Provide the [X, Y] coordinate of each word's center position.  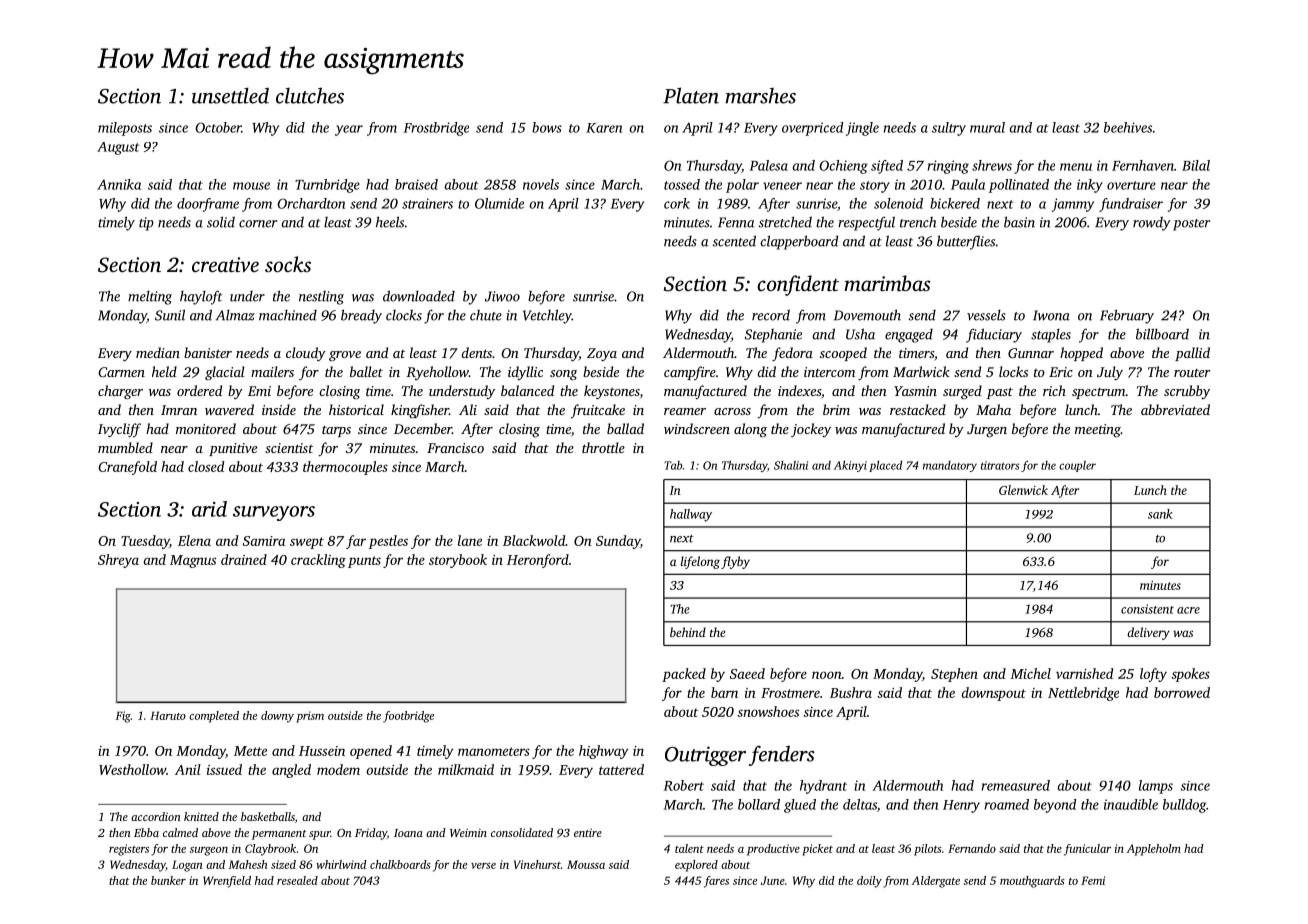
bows [547, 127]
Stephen [954, 675]
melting [150, 297]
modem [338, 769]
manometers [494, 751]
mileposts [125, 129]
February [1127, 316]
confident [798, 285]
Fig [123, 717]
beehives [1128, 127]
